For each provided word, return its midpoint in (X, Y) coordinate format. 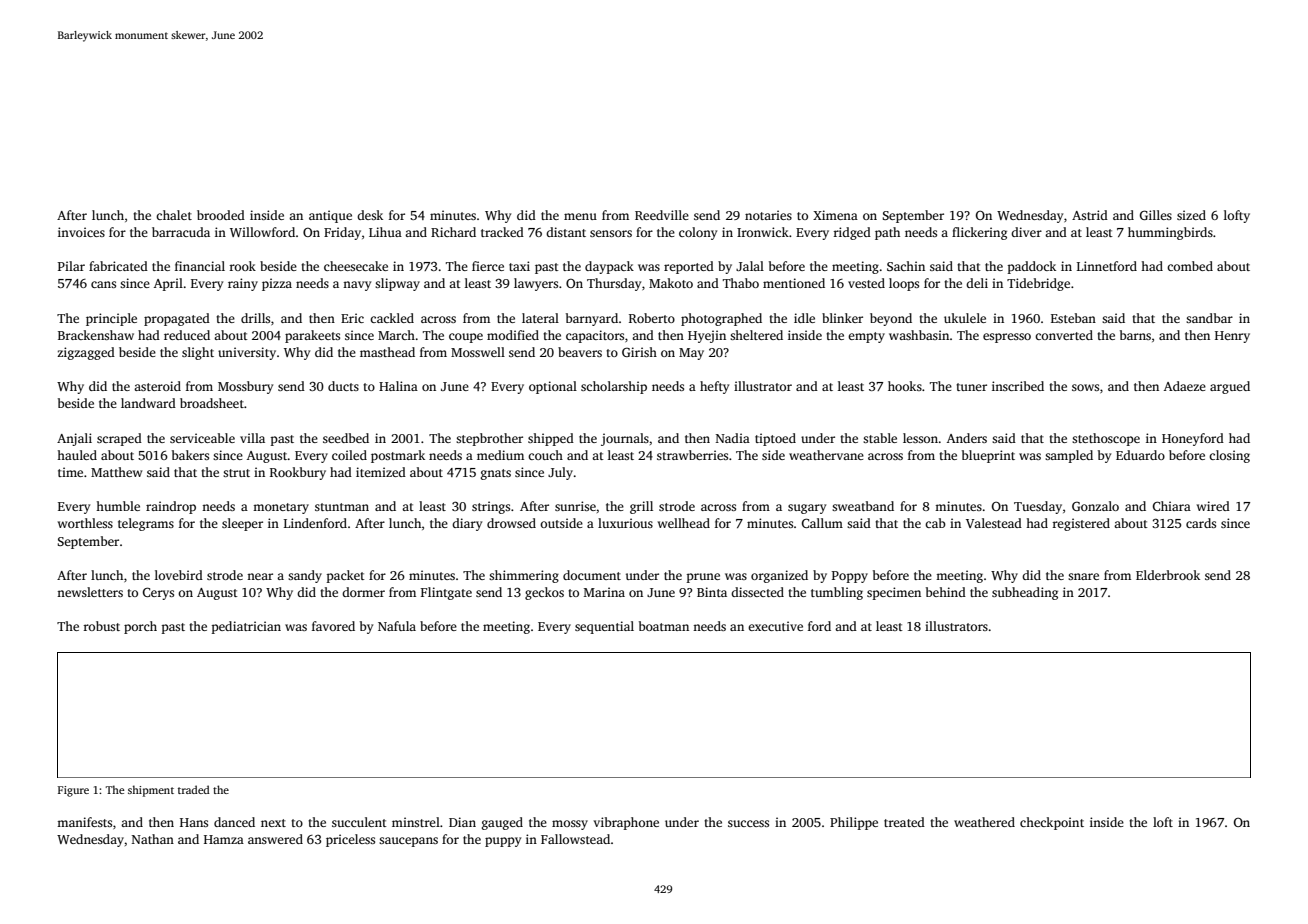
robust (101, 626)
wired (1213, 506)
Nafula (397, 626)
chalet (174, 215)
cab (935, 523)
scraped (119, 439)
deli (977, 283)
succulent (359, 822)
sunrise (575, 506)
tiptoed (775, 439)
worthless (85, 523)
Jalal (750, 266)
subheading (1025, 593)
